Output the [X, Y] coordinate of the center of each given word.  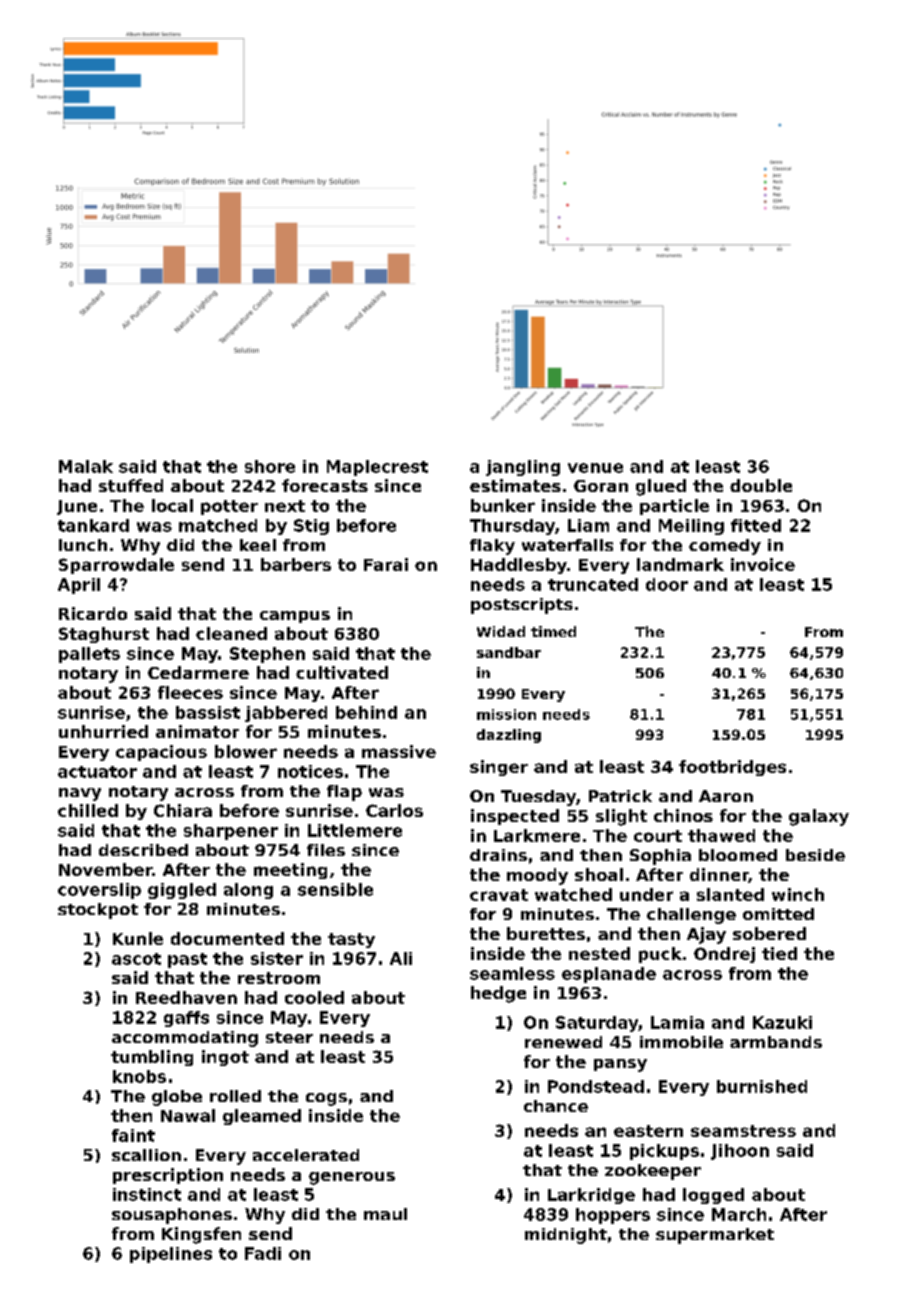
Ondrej [724, 955]
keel [258, 545]
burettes [546, 933]
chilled [88, 810]
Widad [501, 631]
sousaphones [172, 1216]
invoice [763, 564]
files [326, 850]
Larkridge [591, 1196]
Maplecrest [377, 468]
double [761, 485]
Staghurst [104, 635]
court [658, 836]
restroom [279, 978]
